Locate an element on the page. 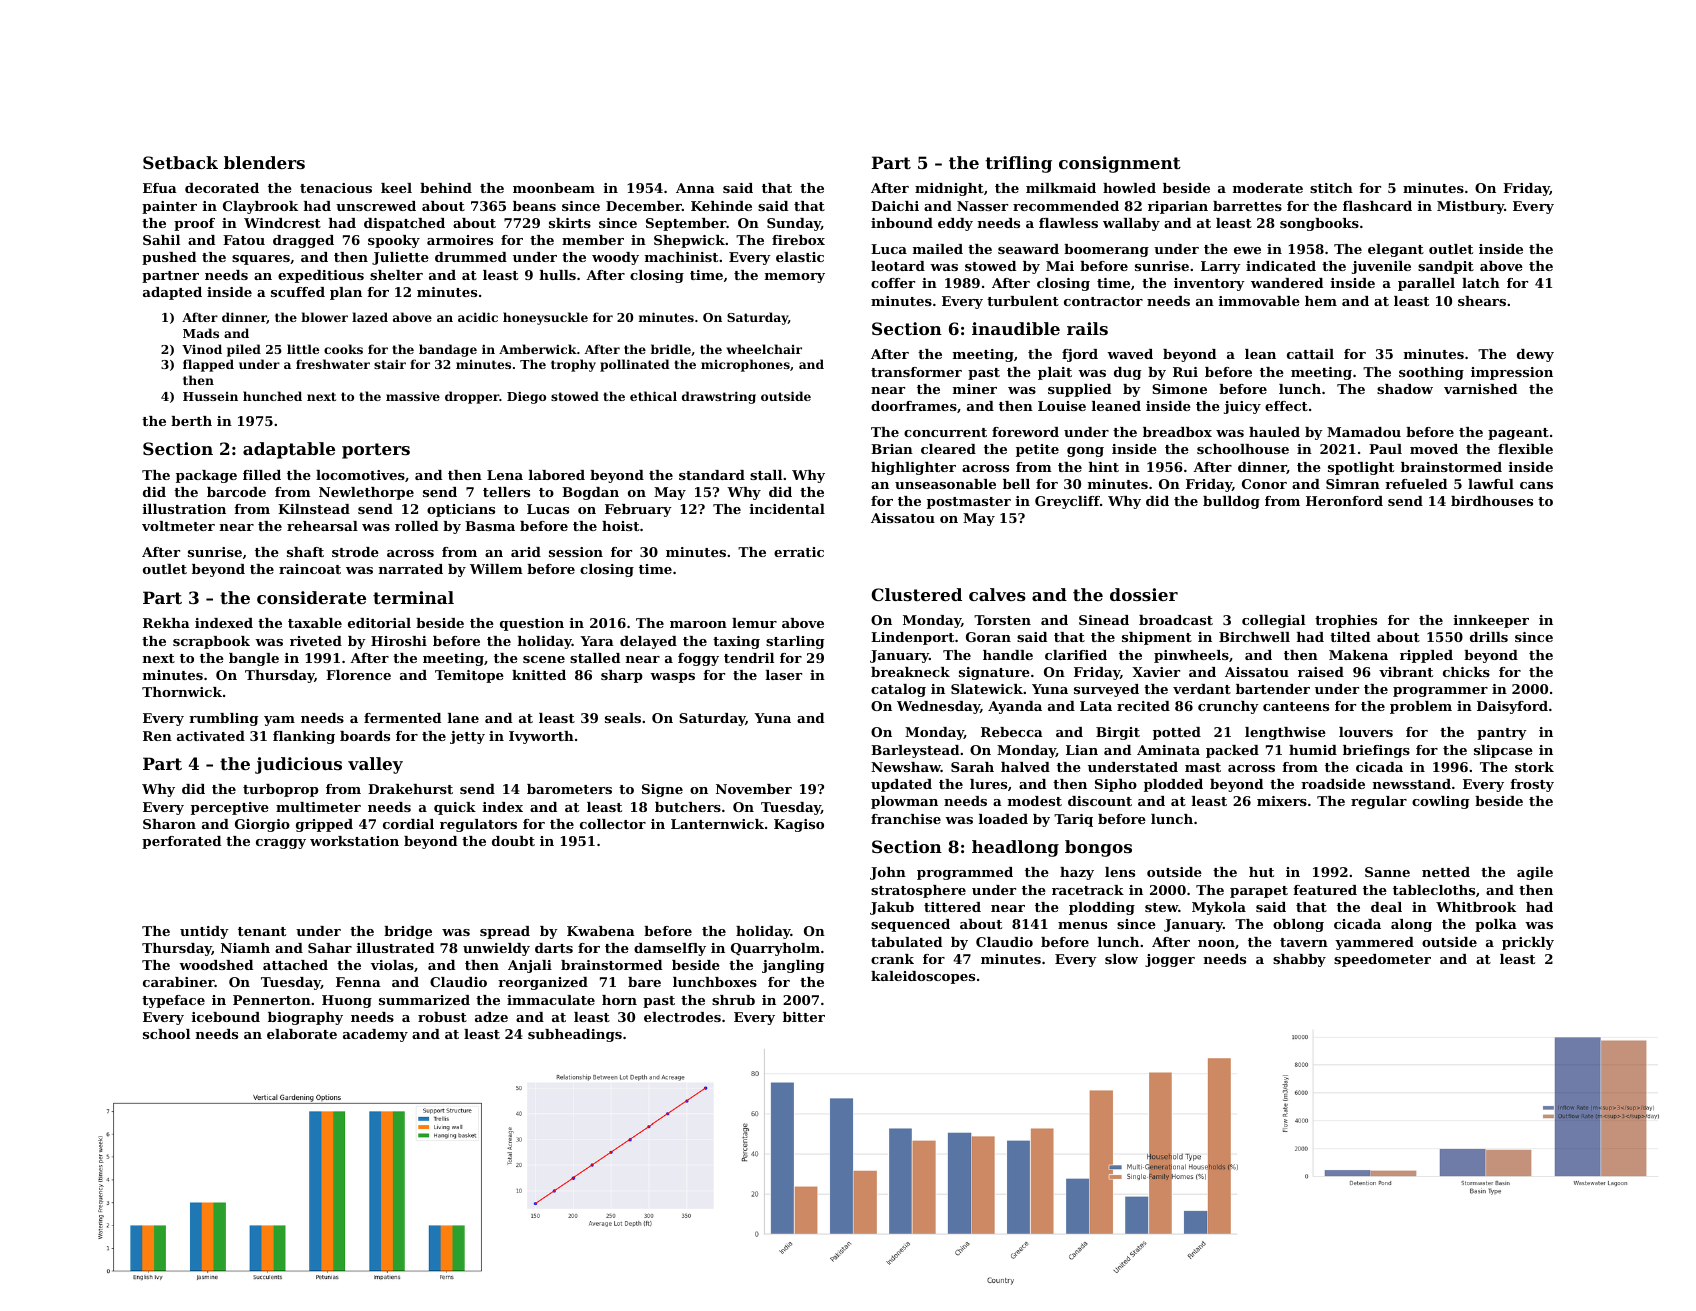 The image size is (1696, 1311). terminal is located at coordinates (413, 597).
